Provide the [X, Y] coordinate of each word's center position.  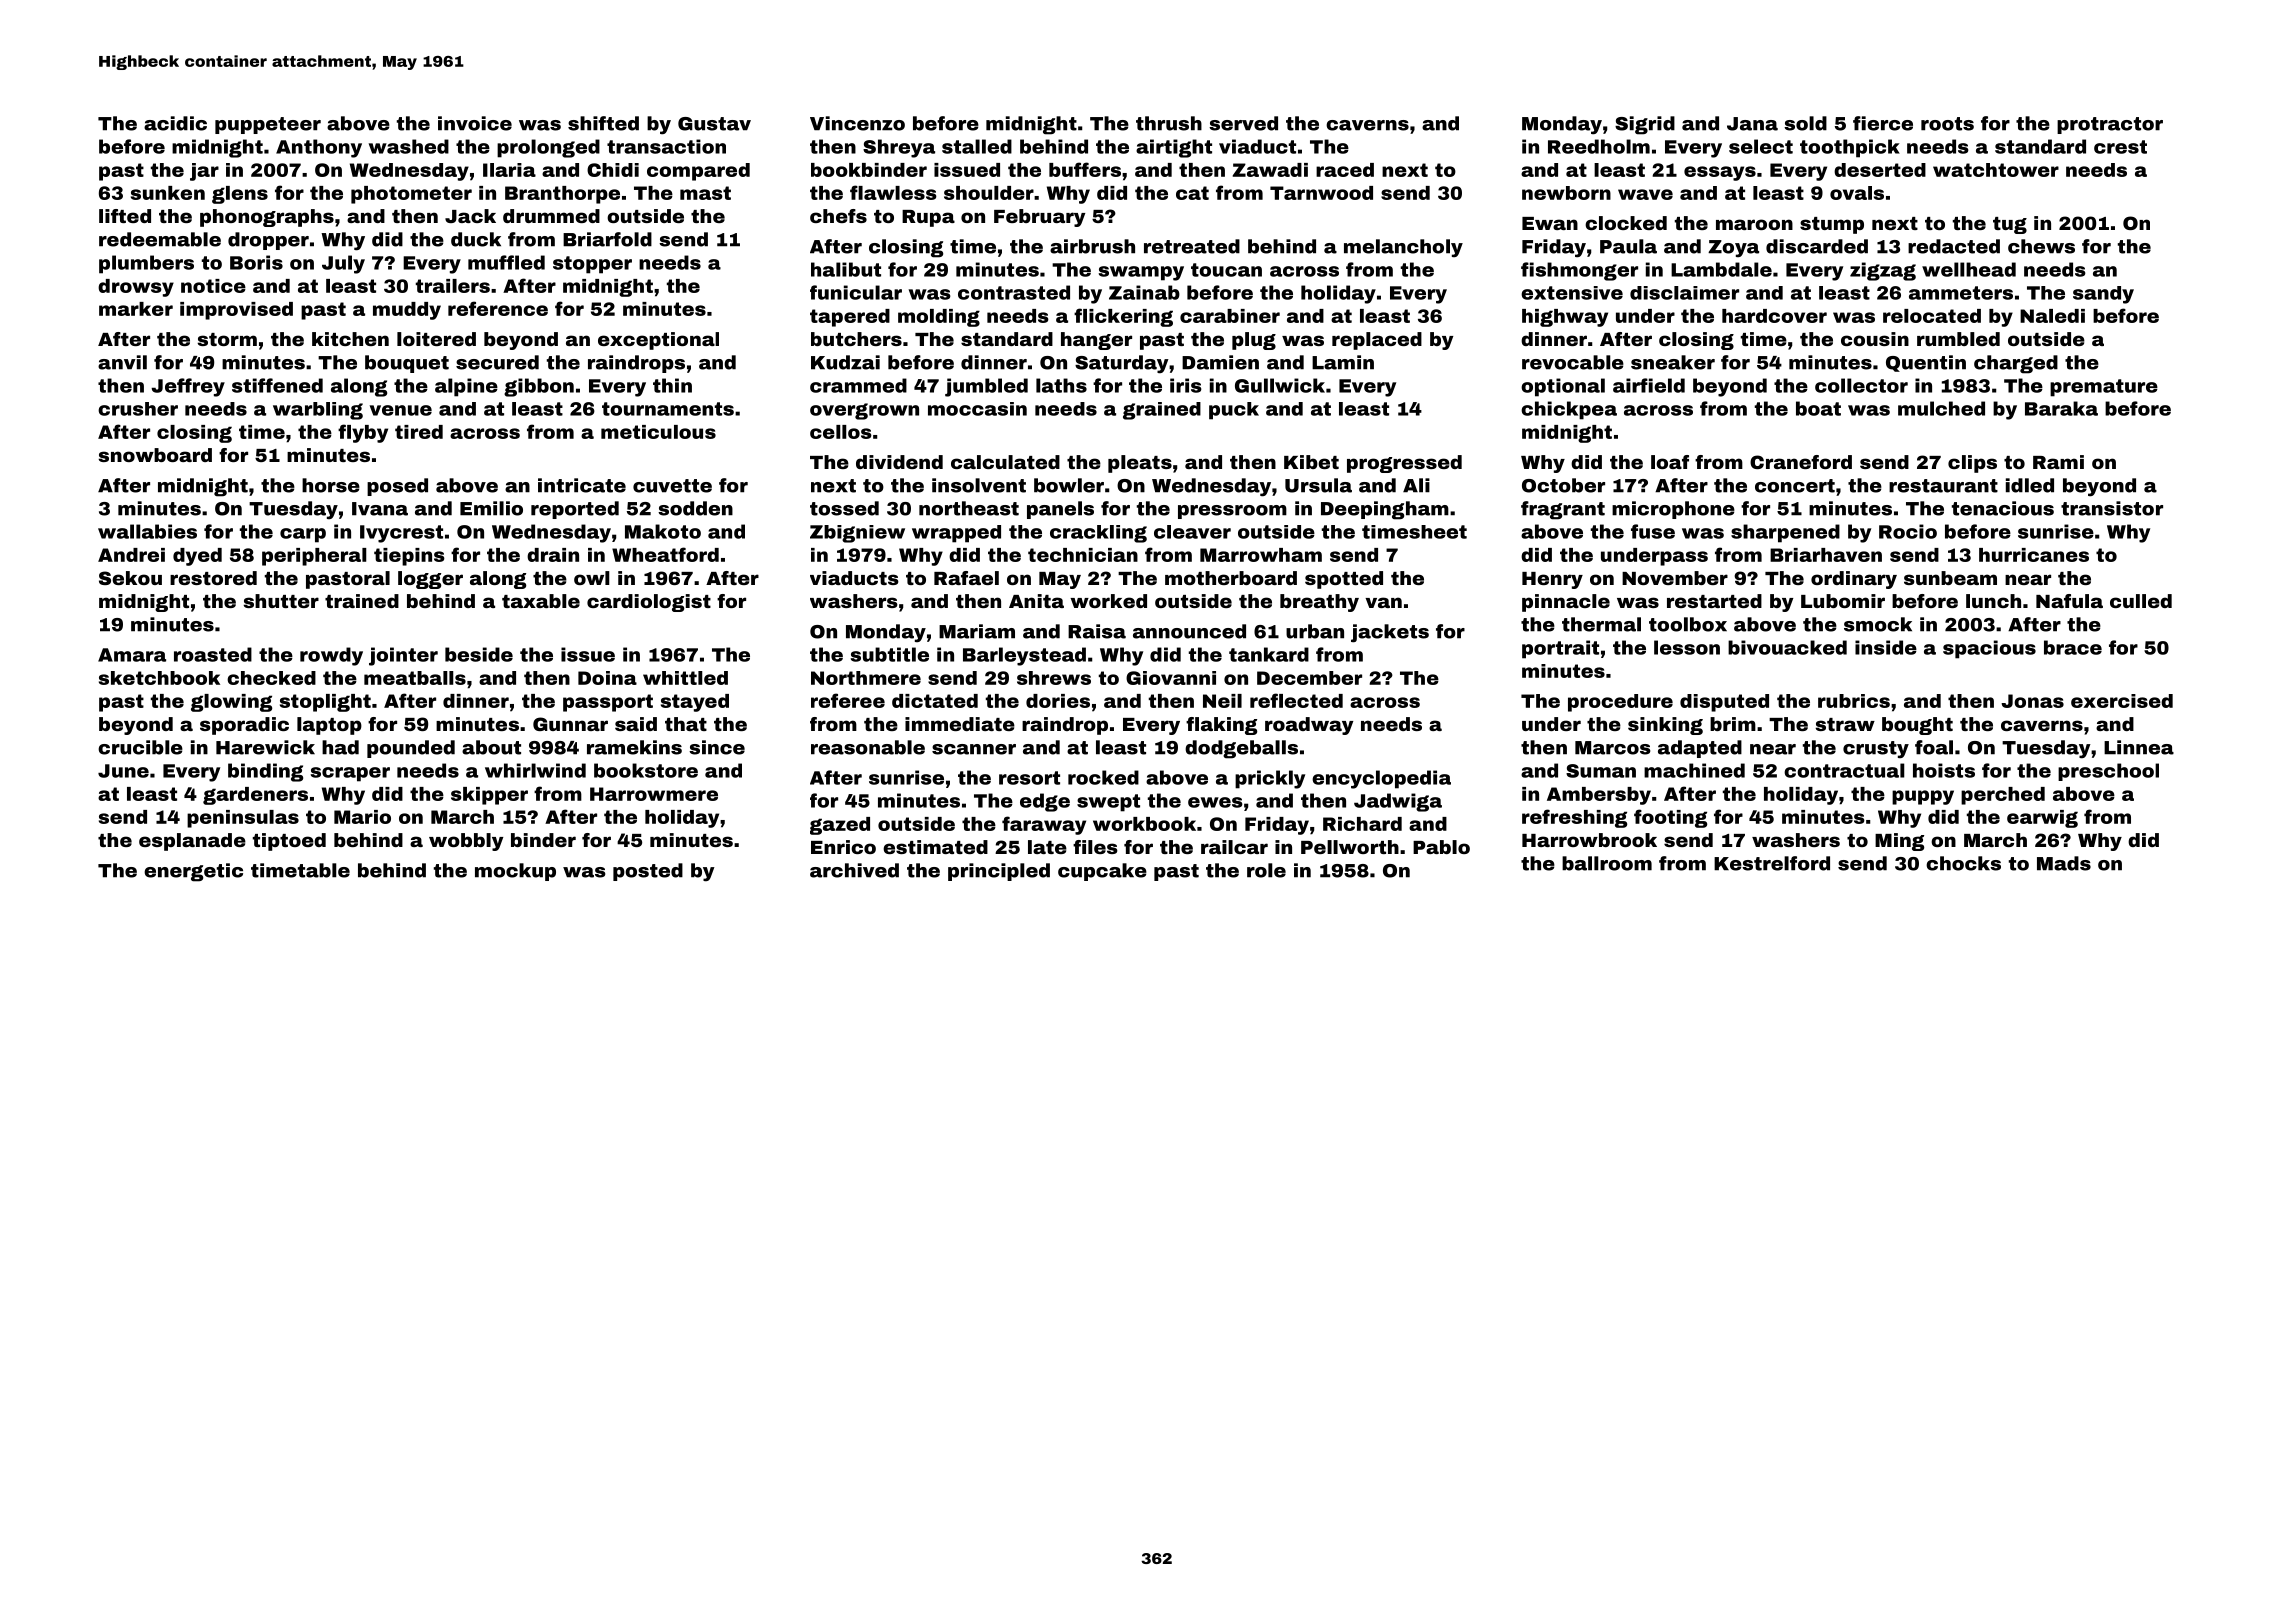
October [1563, 485]
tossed [844, 508]
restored [213, 578]
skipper [489, 796]
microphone [1673, 510]
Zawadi [1270, 170]
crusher [138, 409]
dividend [899, 462]
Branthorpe [562, 195]
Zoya [1733, 248]
